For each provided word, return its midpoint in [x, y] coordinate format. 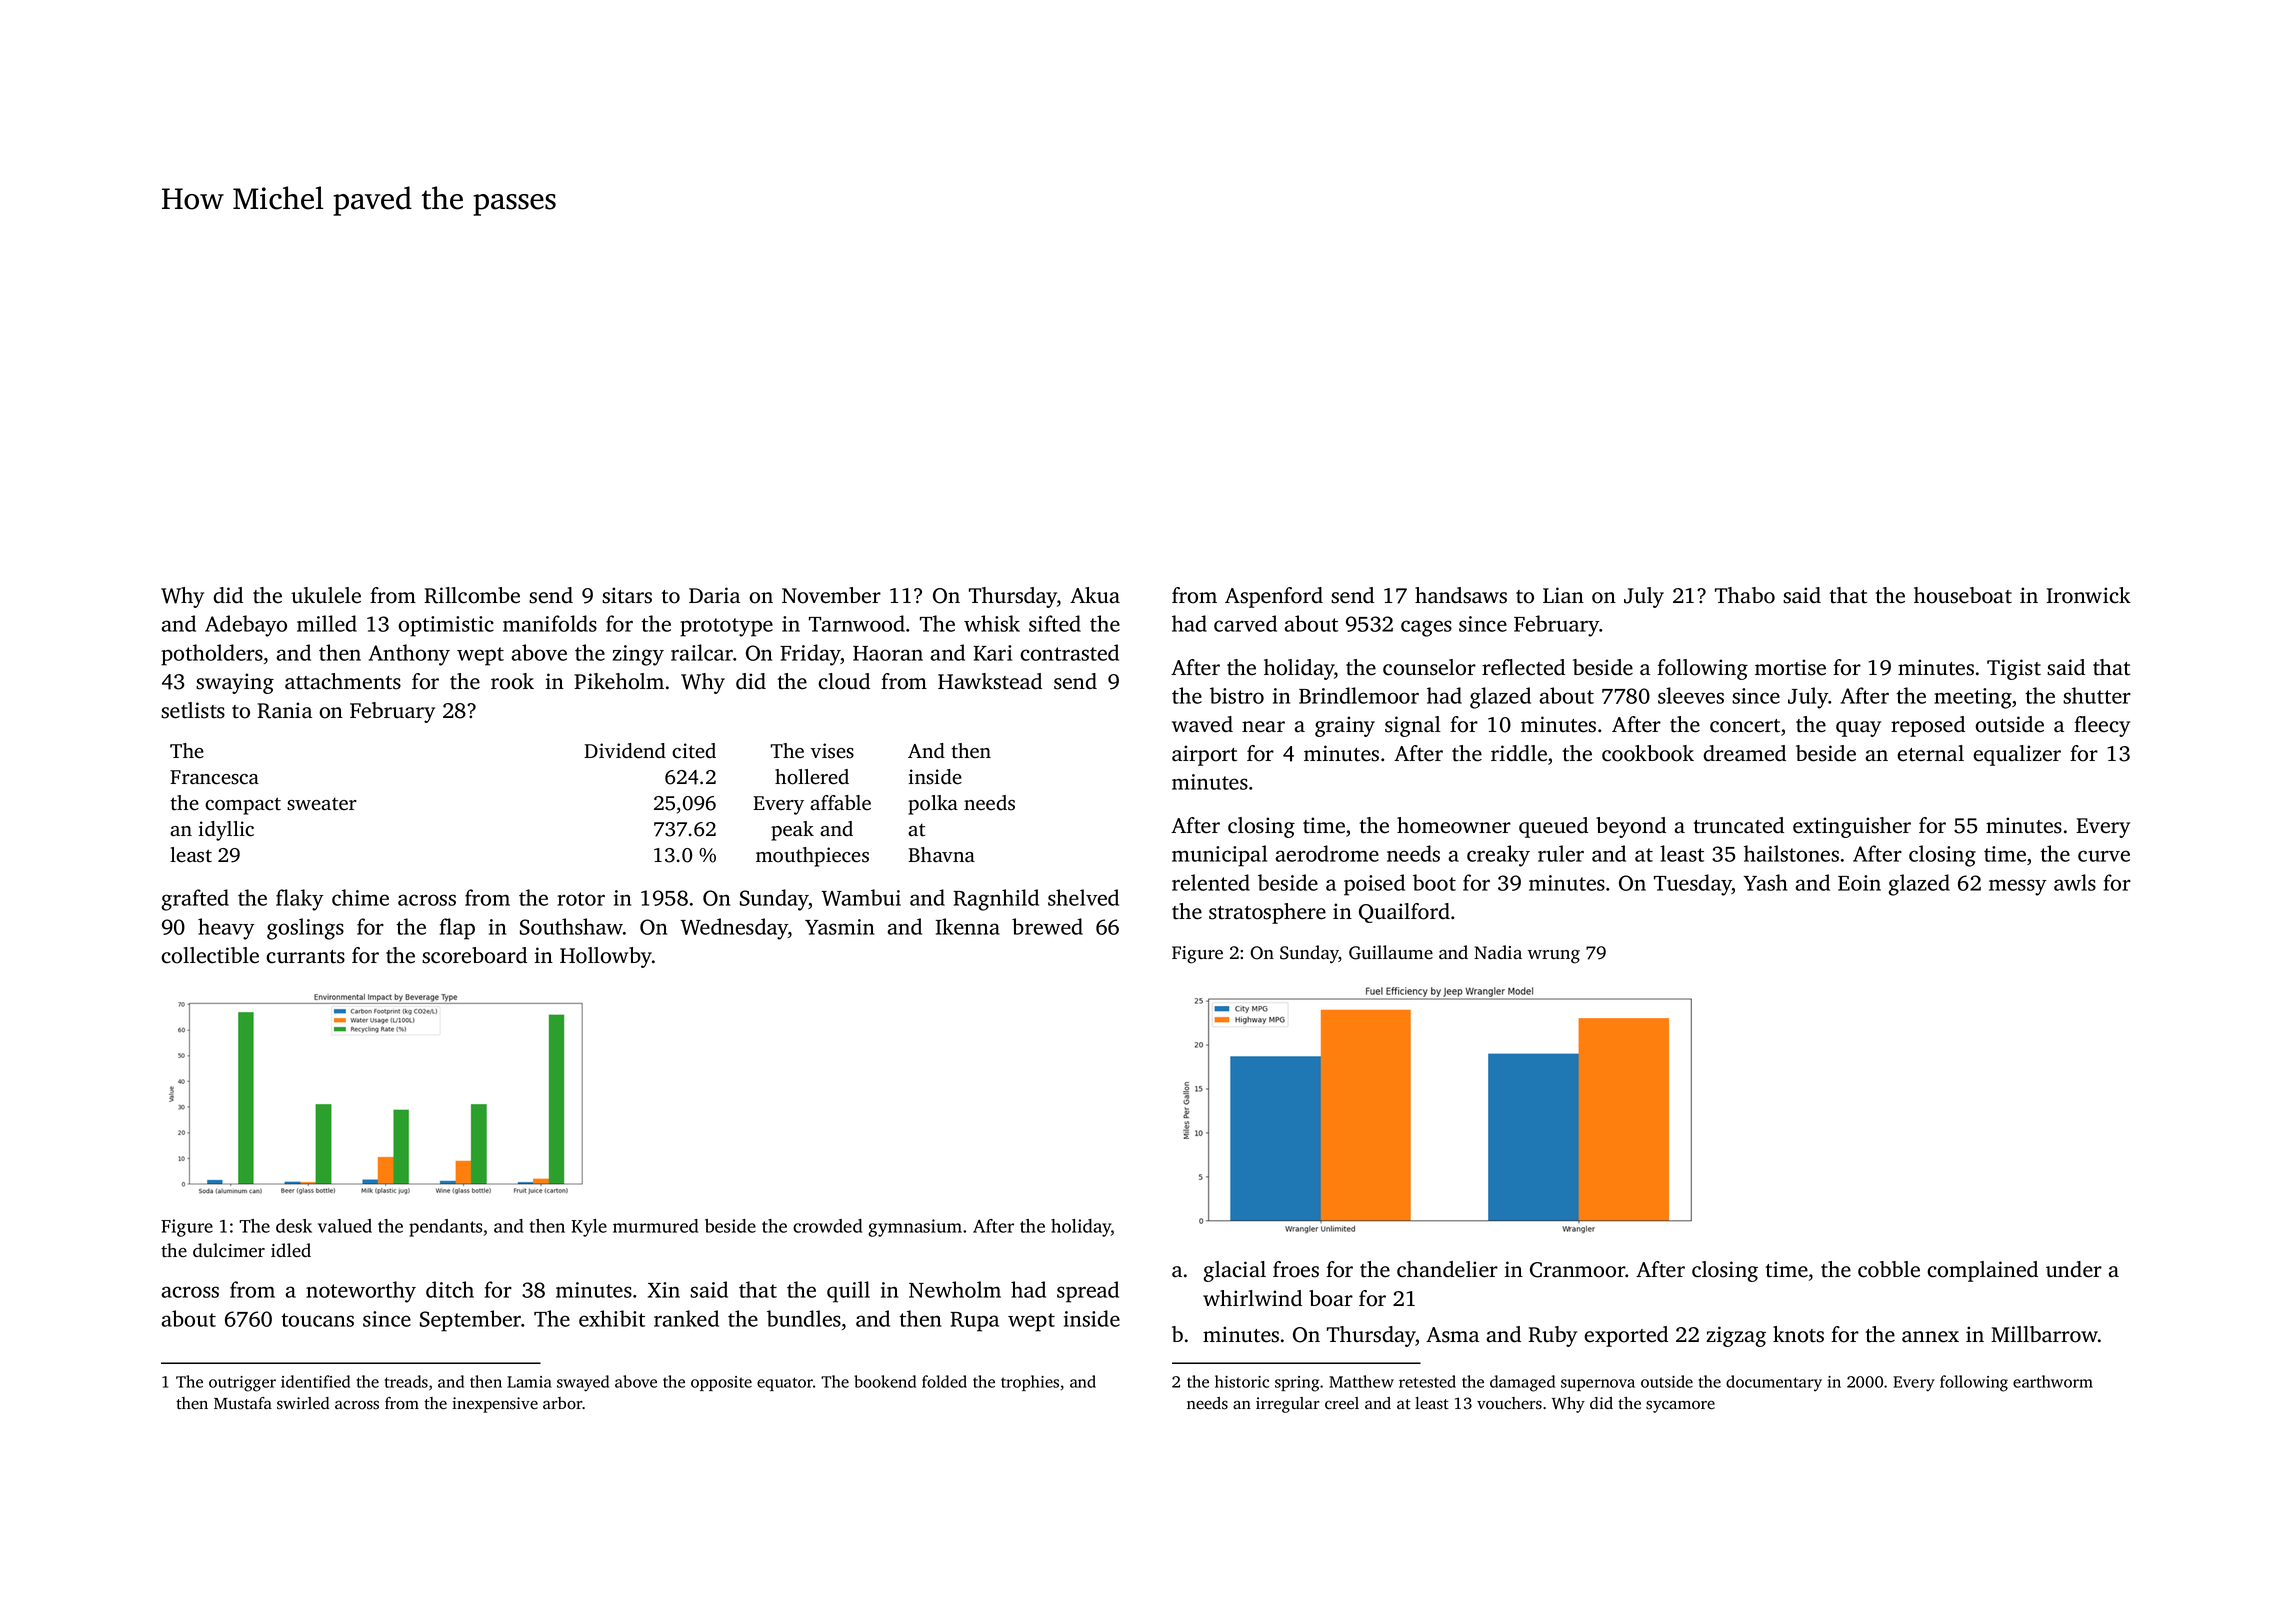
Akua [1095, 595]
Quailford [1404, 913]
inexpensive [495, 1405]
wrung [1554, 957]
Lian [1563, 595]
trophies [1030, 1383]
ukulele [326, 595]
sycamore [1680, 1406]
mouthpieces [812, 857]
